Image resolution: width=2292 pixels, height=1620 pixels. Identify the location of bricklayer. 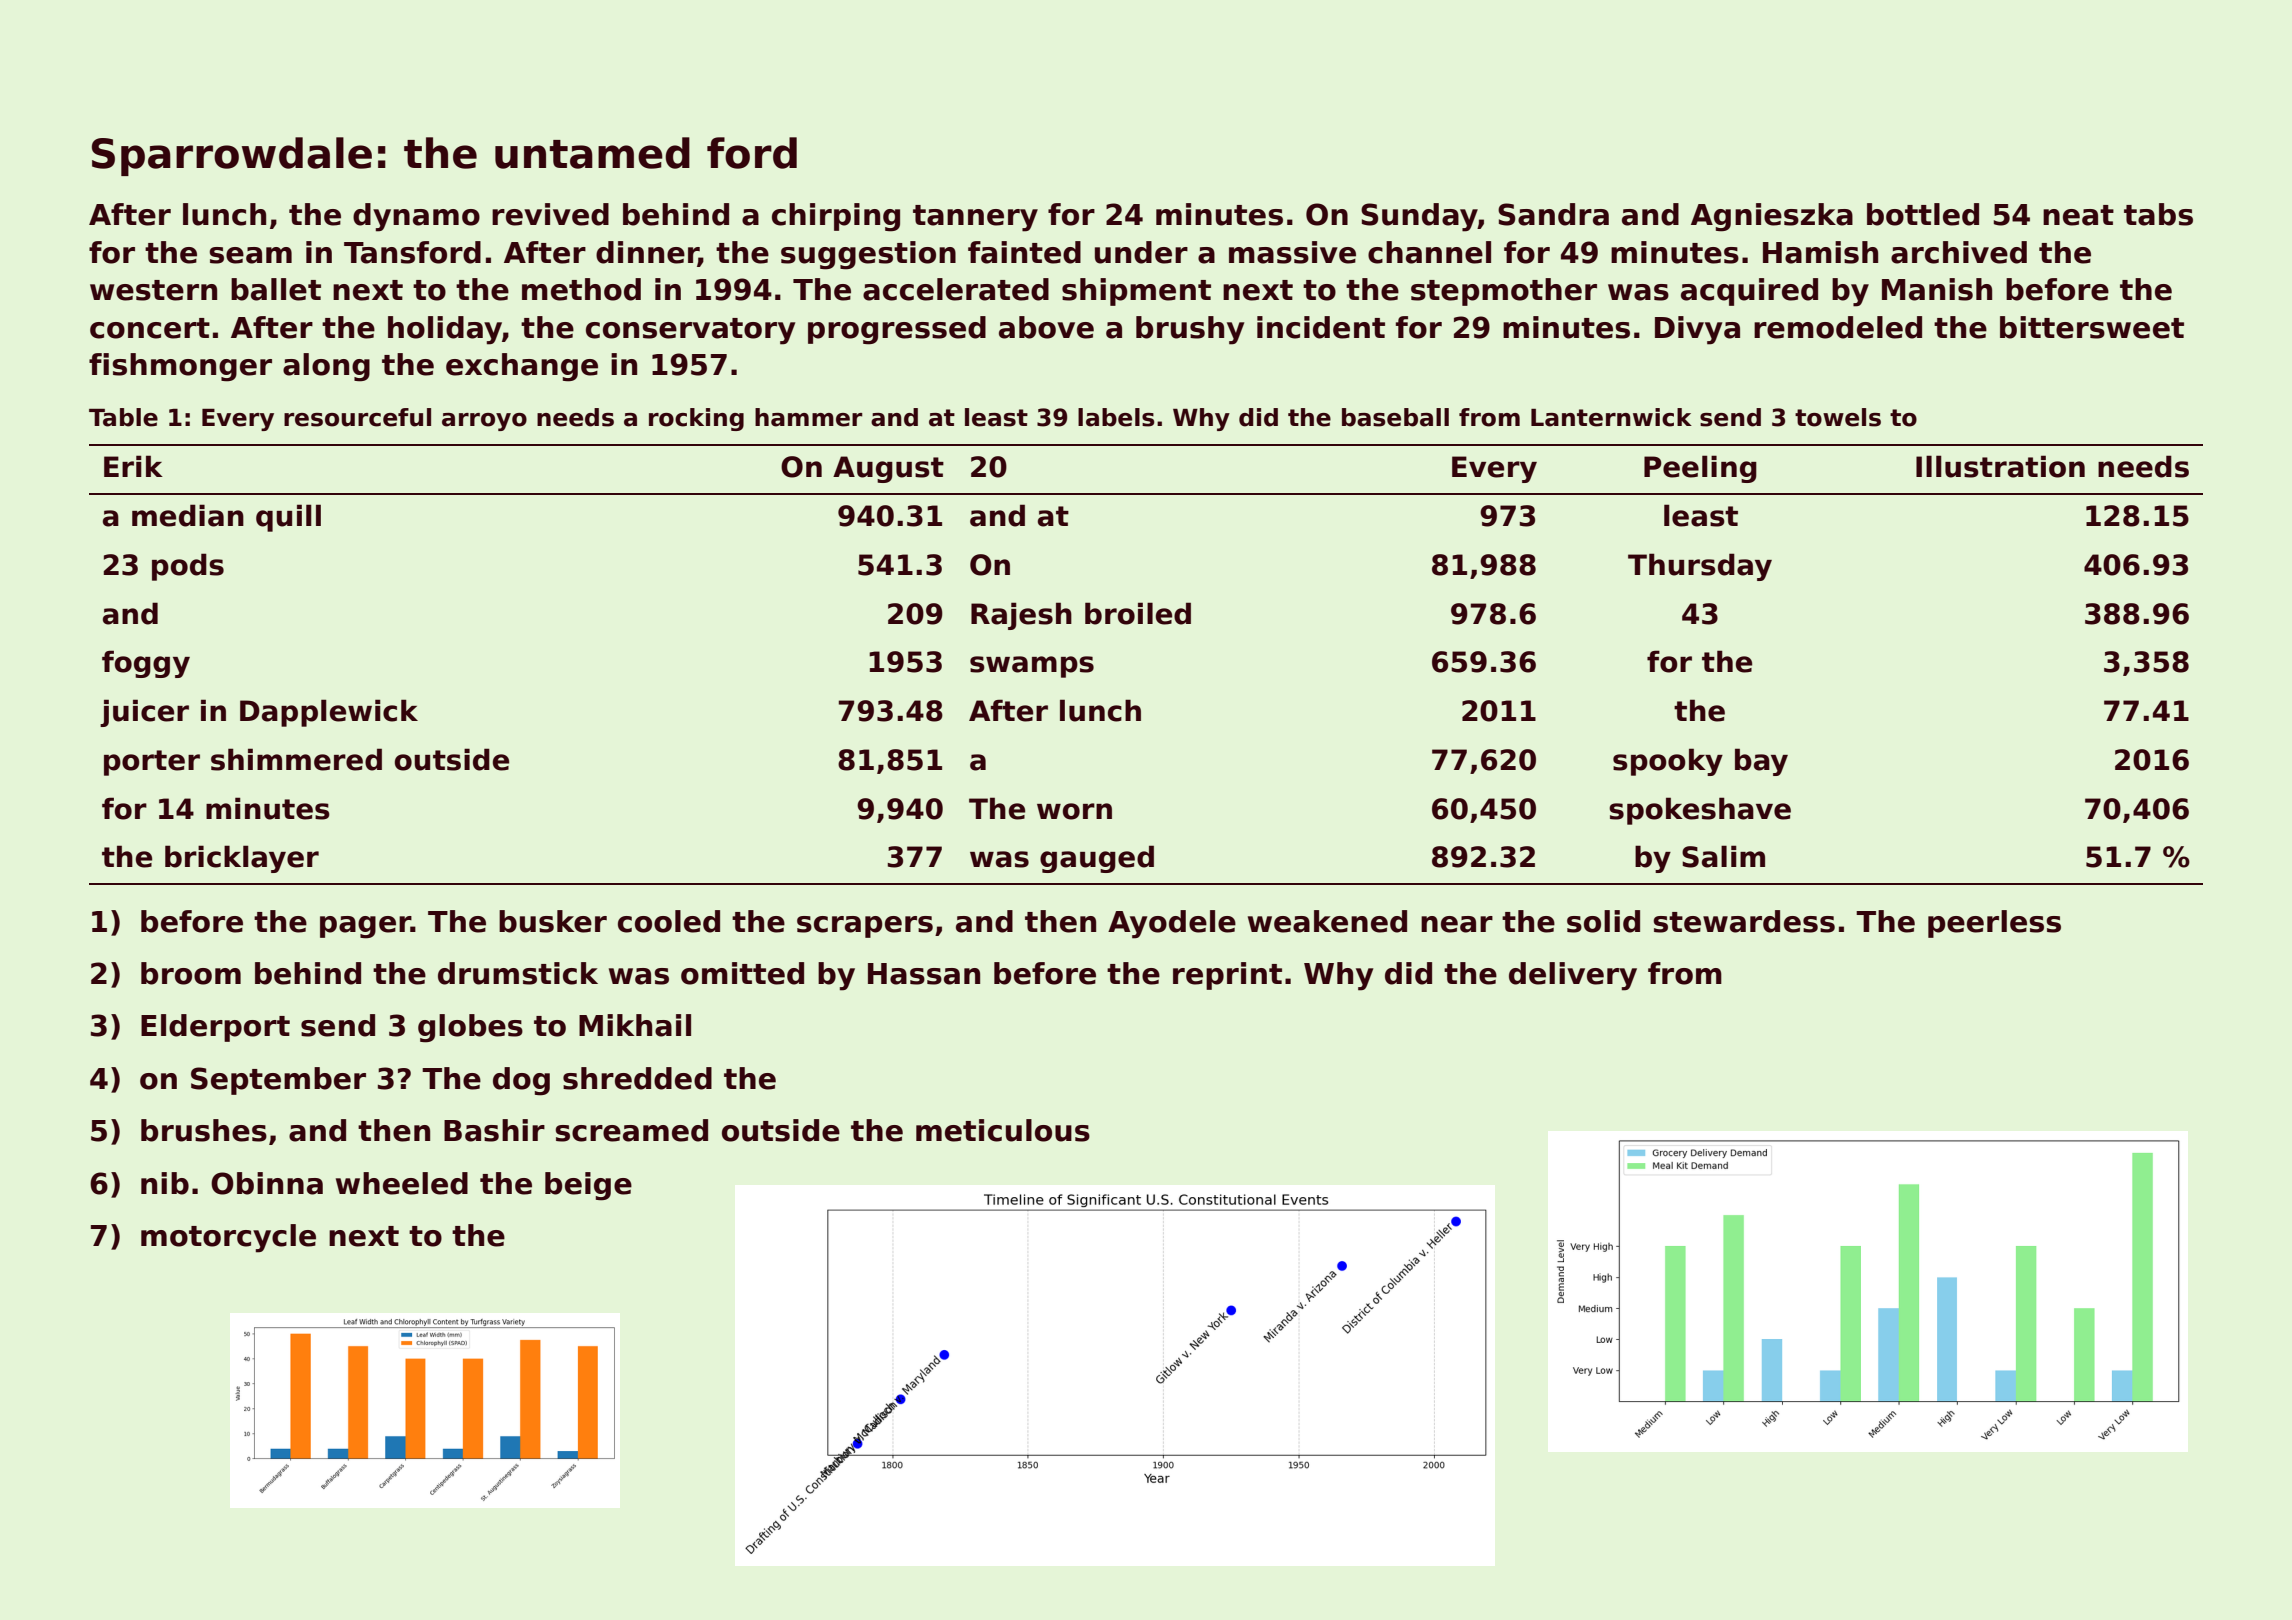
(242, 859).
